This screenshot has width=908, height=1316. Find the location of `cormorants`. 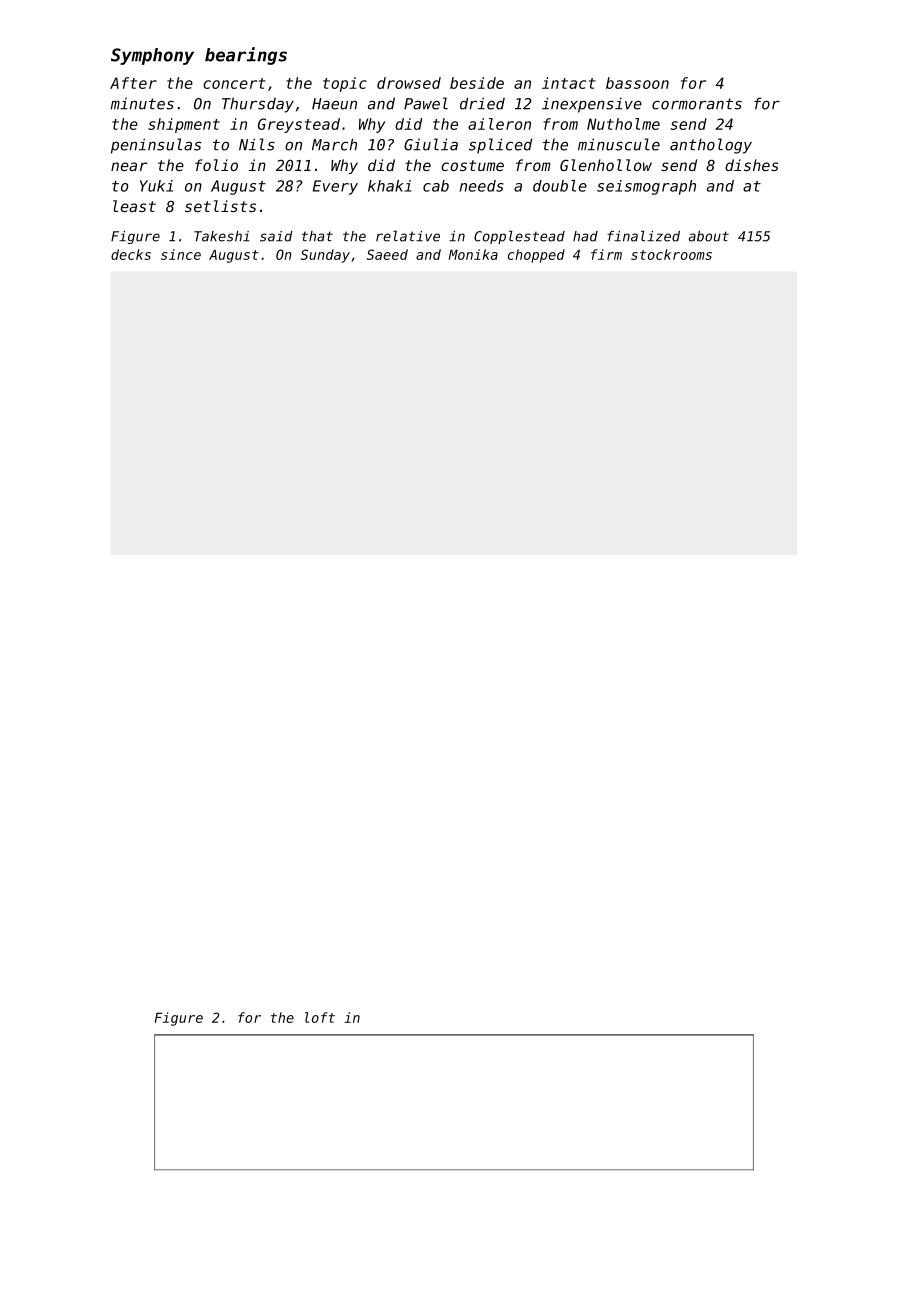

cormorants is located at coordinates (697, 104).
